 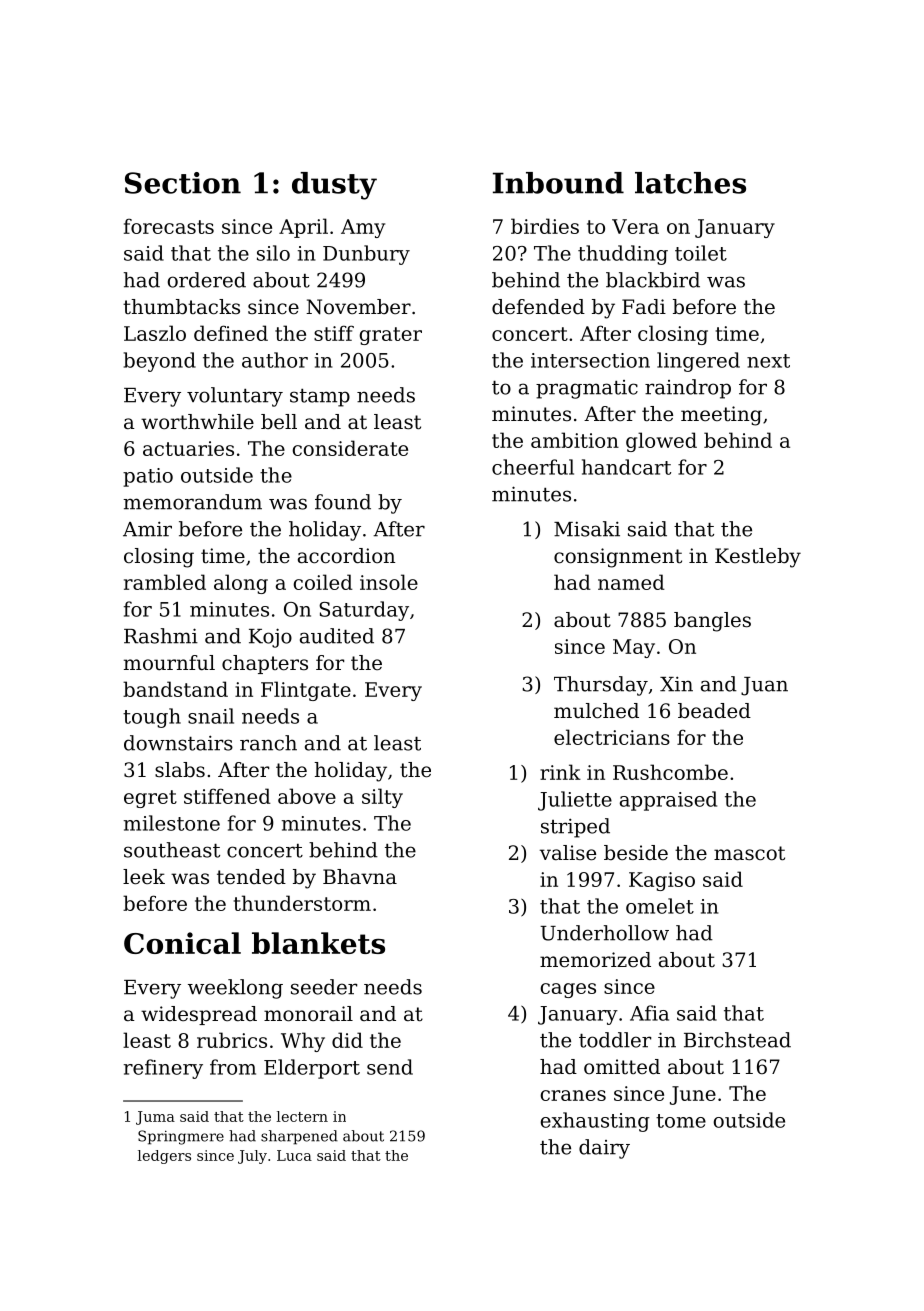 What do you see at coordinates (360, 877) in the document?
I see `Bhavna` at bounding box center [360, 877].
